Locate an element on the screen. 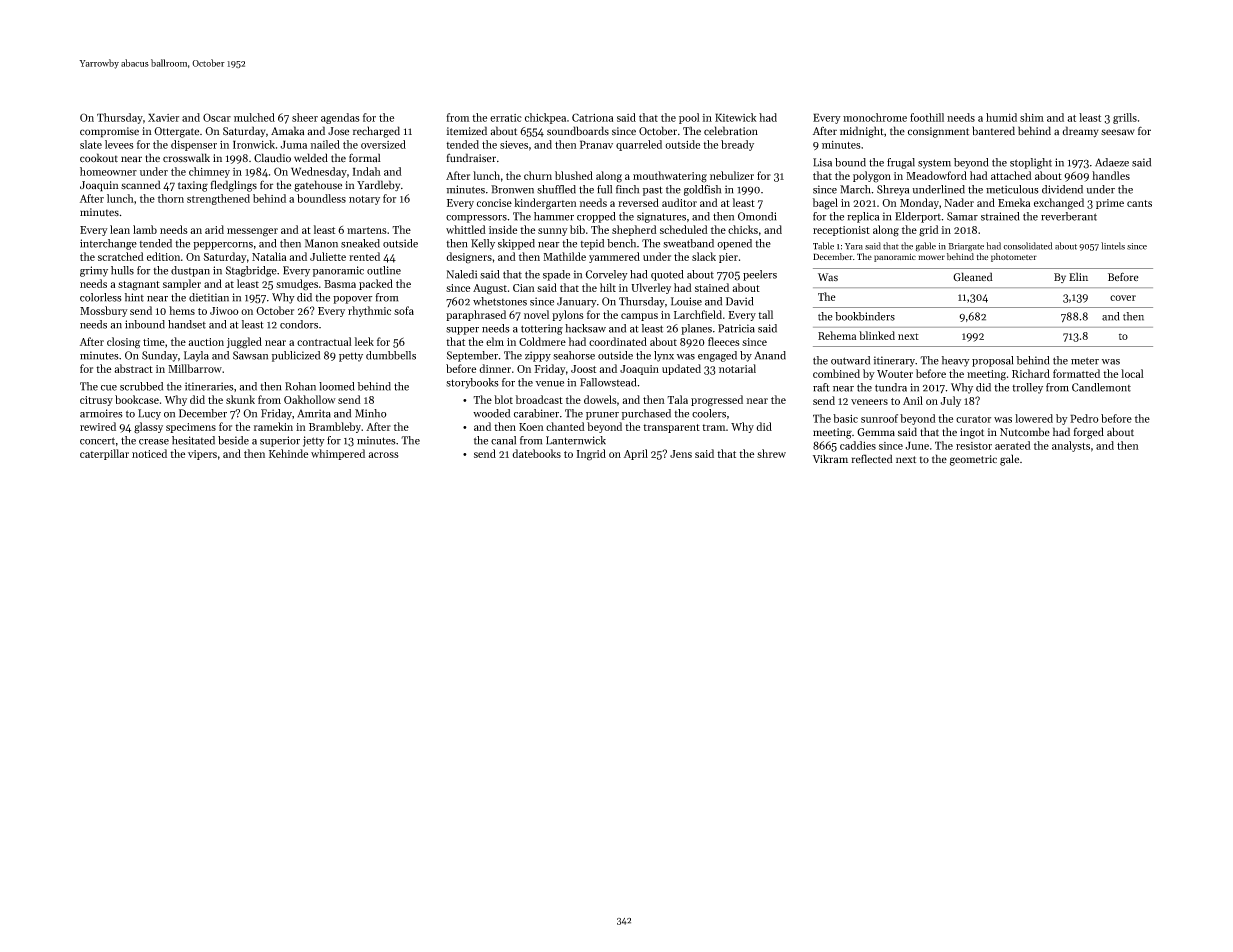  paraphrased is located at coordinates (476, 315).
